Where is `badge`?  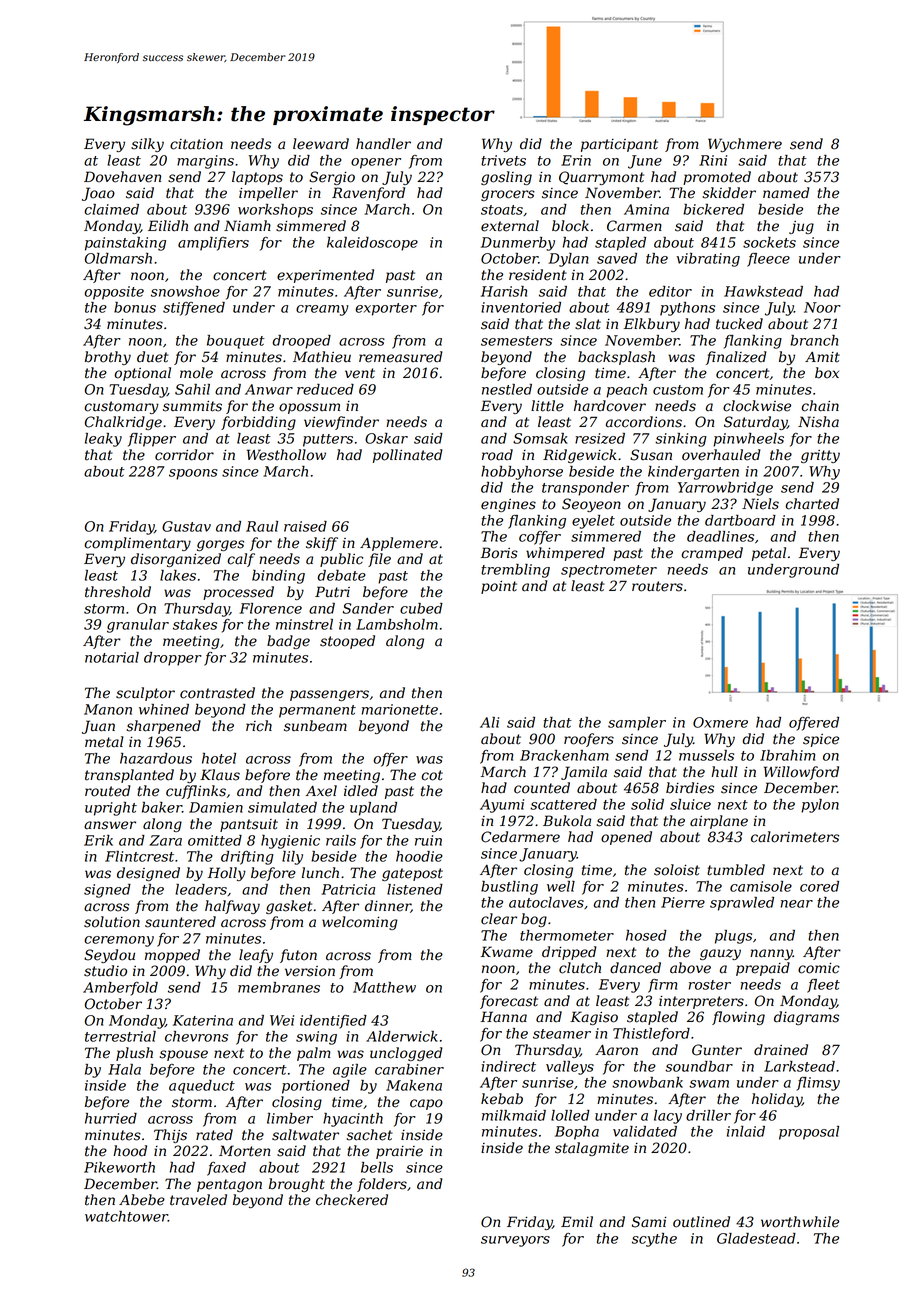 badge is located at coordinates (288, 642).
